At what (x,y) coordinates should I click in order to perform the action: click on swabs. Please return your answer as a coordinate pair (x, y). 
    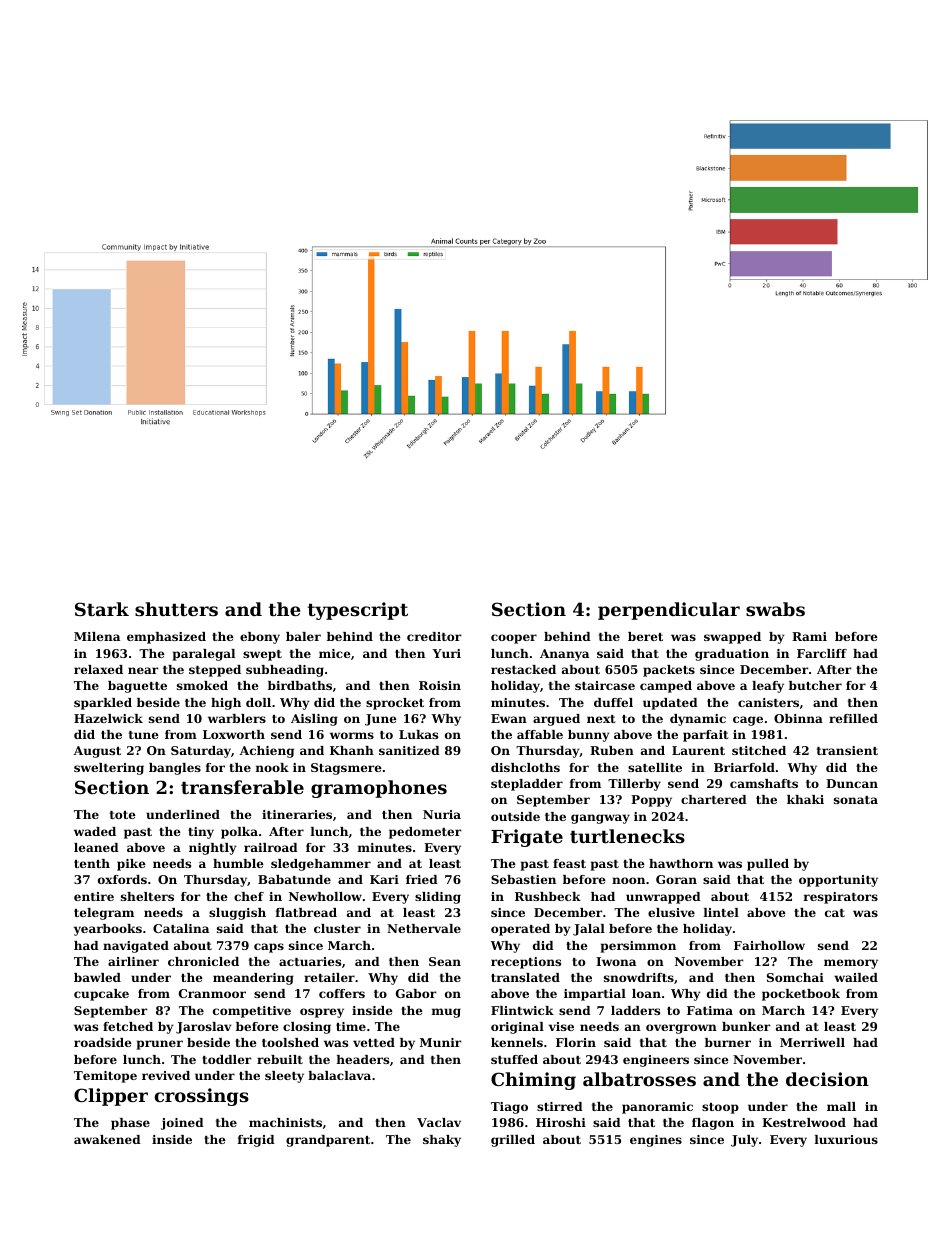
    Looking at the image, I should click on (775, 609).
